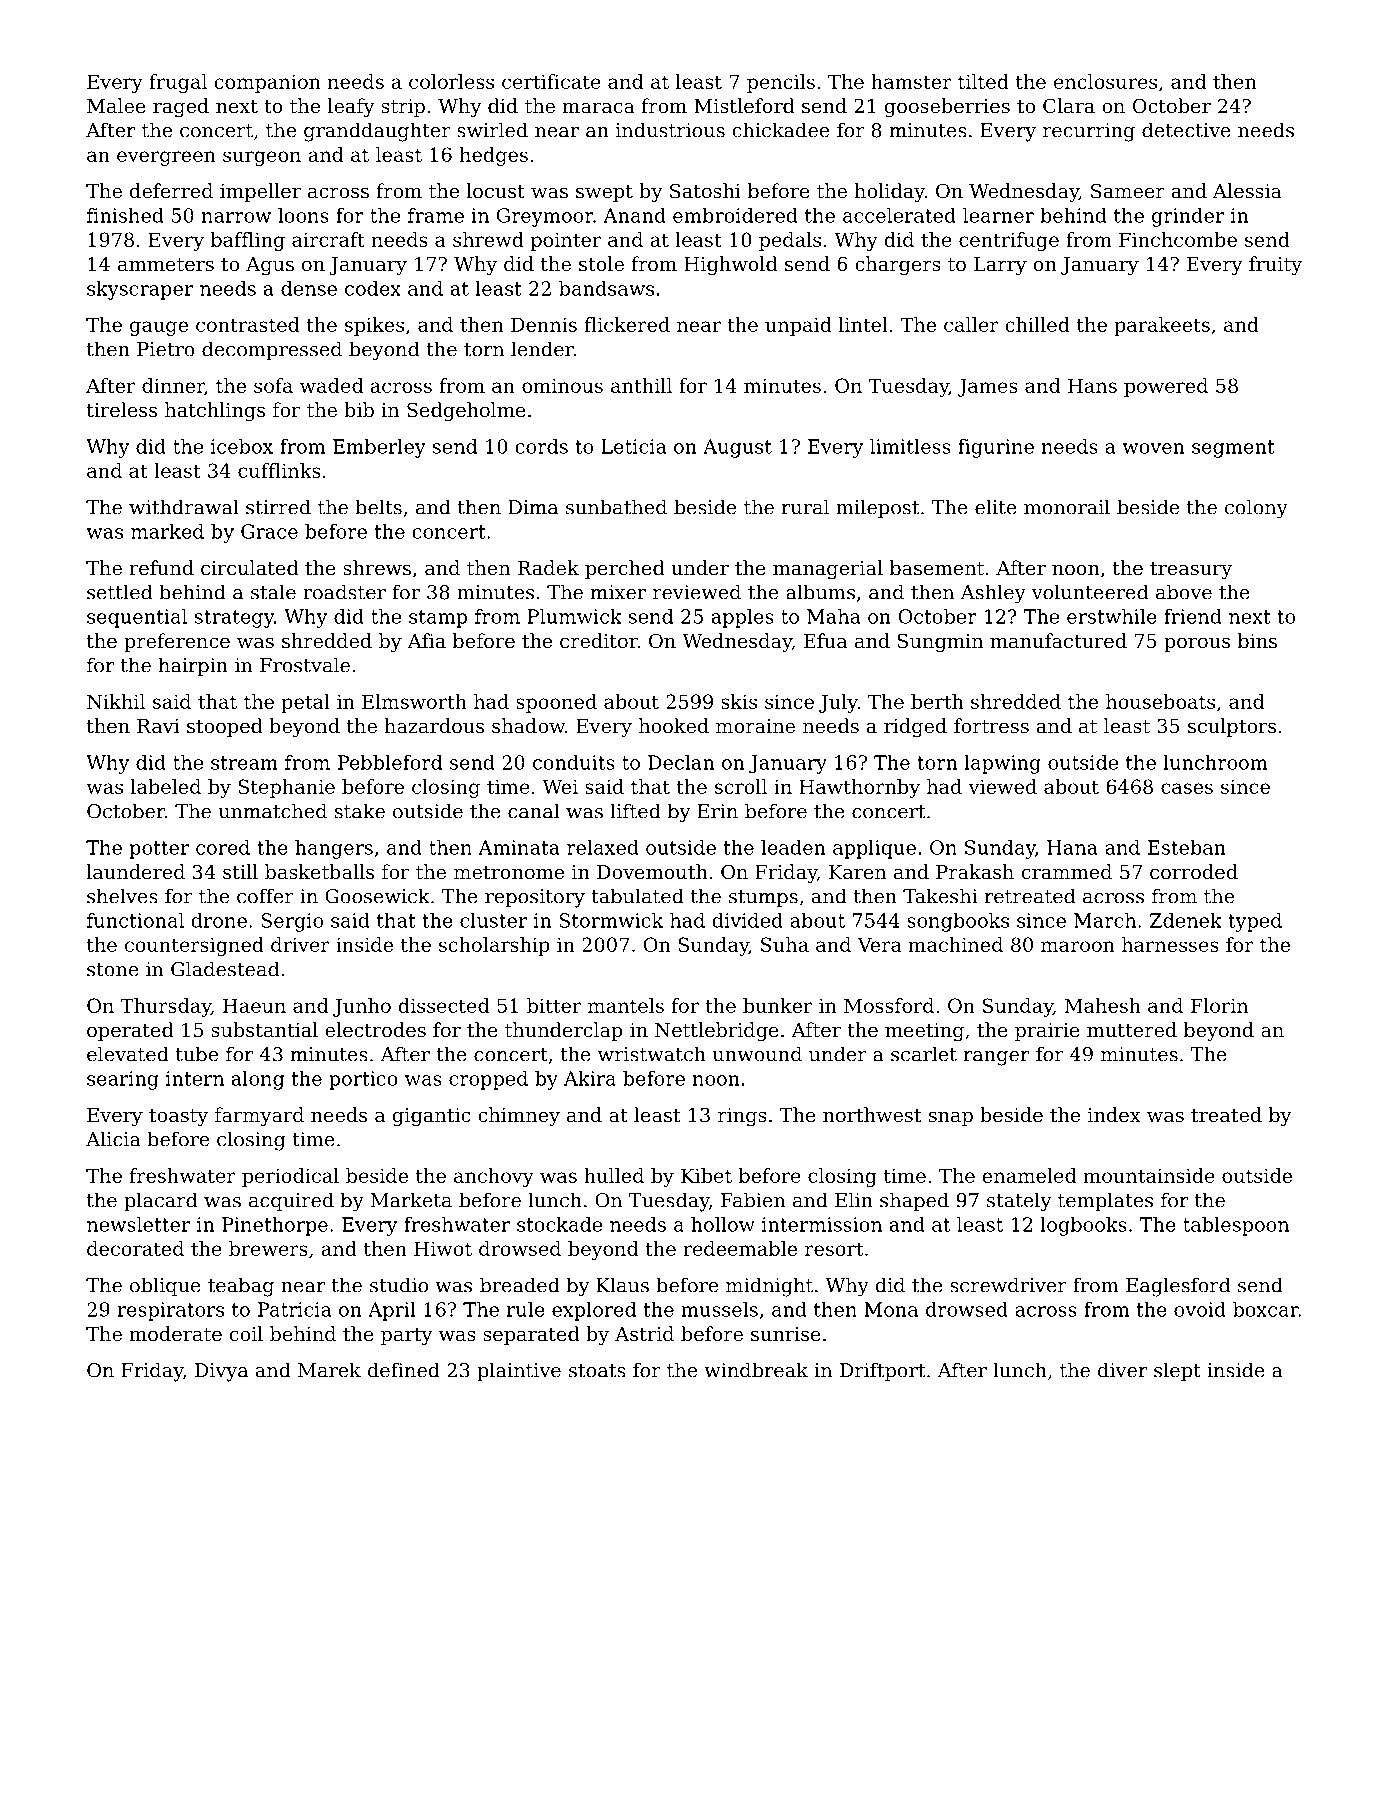 This document has width=1390, height=1798. I want to click on milepost, so click(877, 509).
